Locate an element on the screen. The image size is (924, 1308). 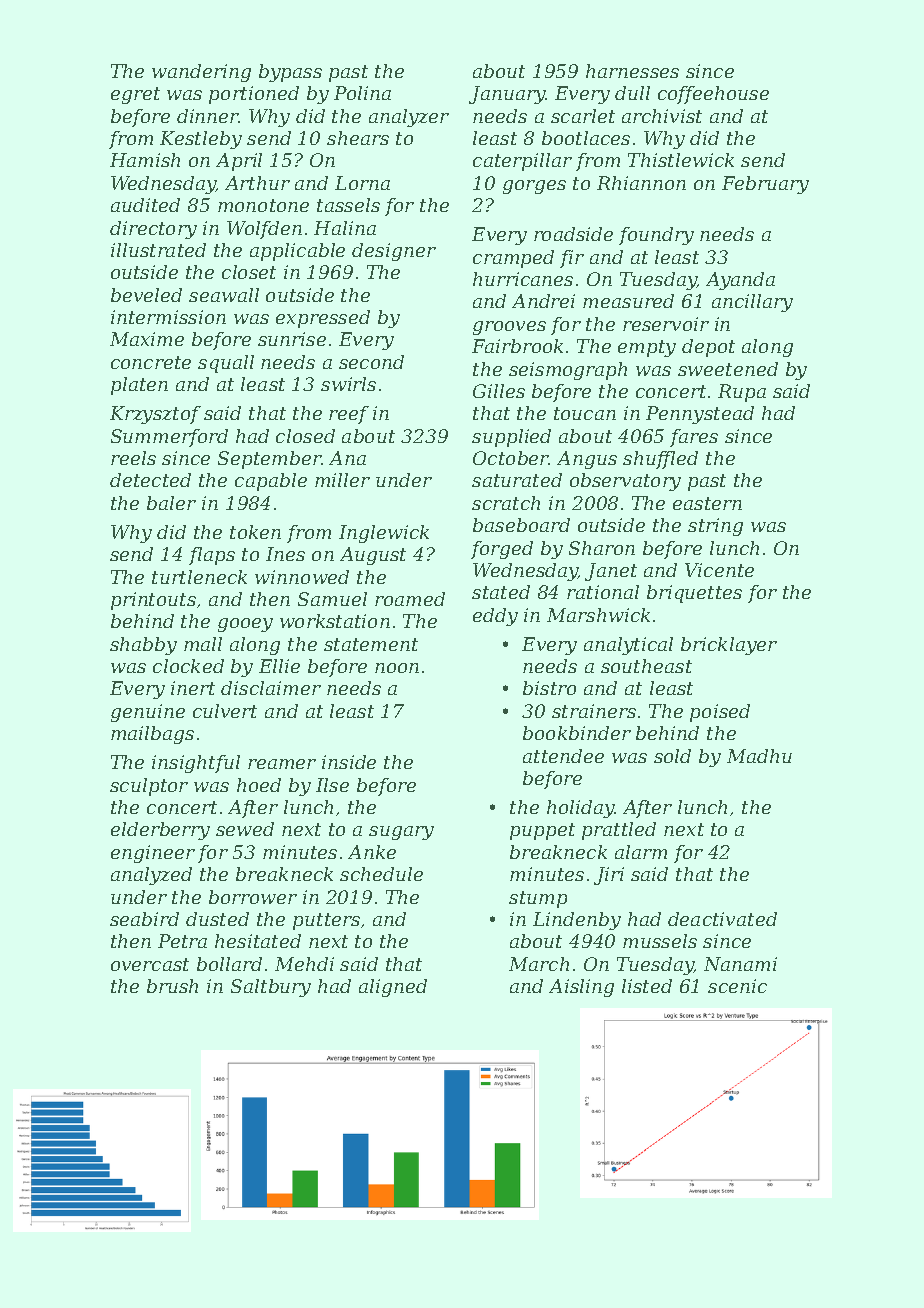
bypass is located at coordinates (290, 73).
